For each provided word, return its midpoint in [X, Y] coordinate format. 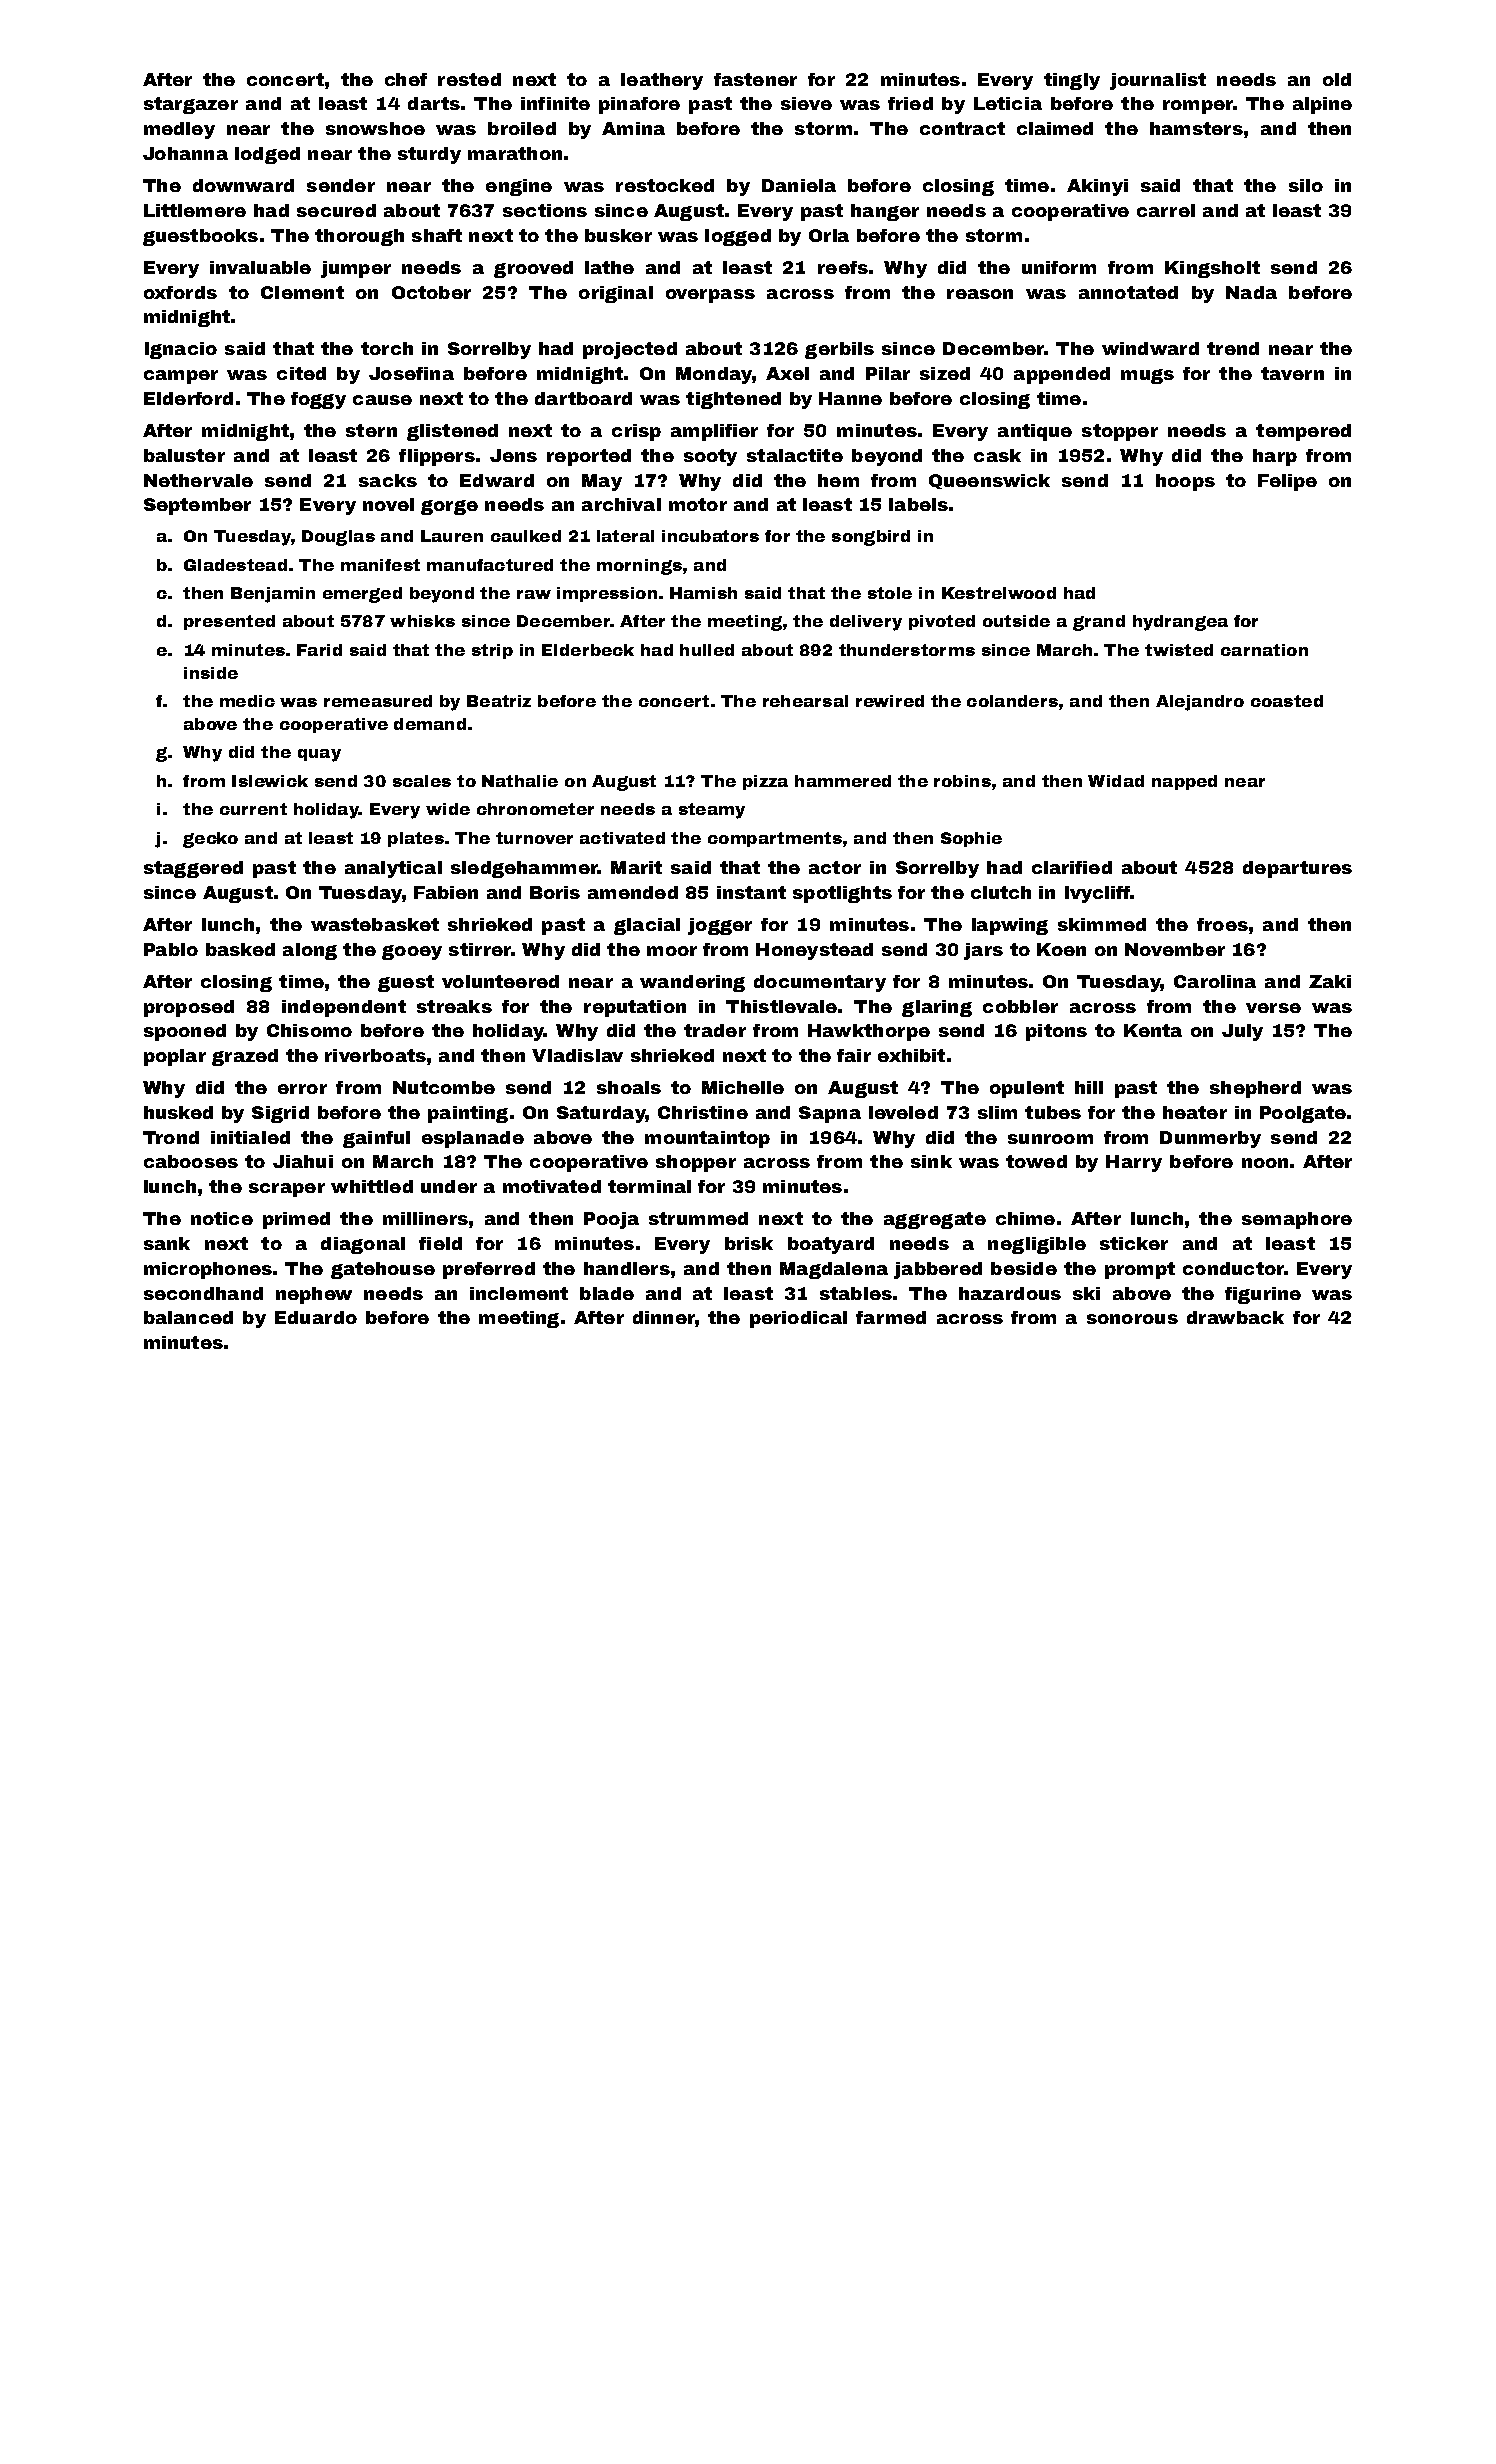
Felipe [1287, 482]
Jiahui [303, 1161]
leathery [662, 81]
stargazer [191, 105]
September [197, 506]
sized [945, 373]
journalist [1158, 81]
